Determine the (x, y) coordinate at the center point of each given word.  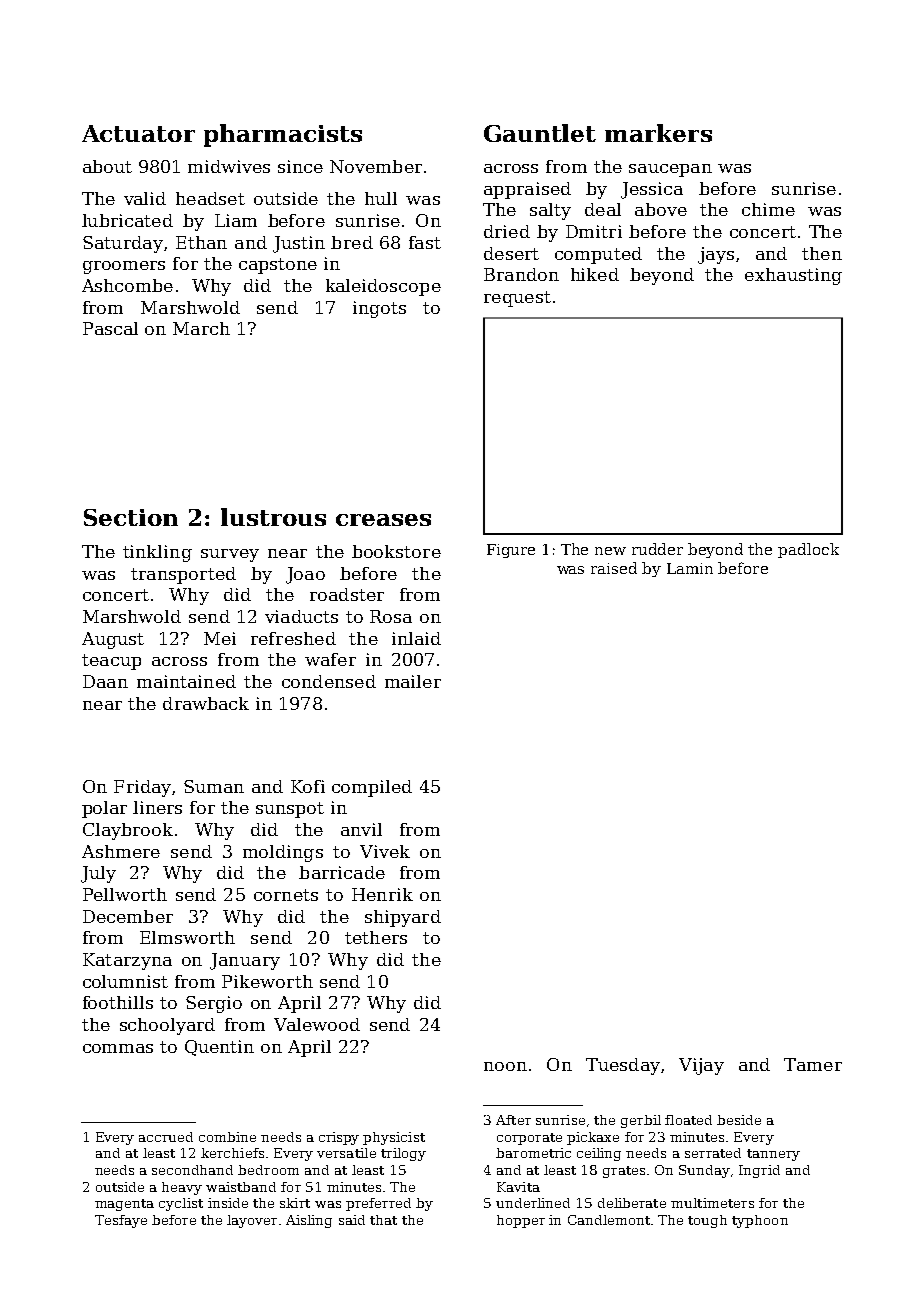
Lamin (690, 568)
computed (598, 255)
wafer (330, 659)
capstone (278, 266)
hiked (595, 274)
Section (131, 517)
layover (252, 1221)
